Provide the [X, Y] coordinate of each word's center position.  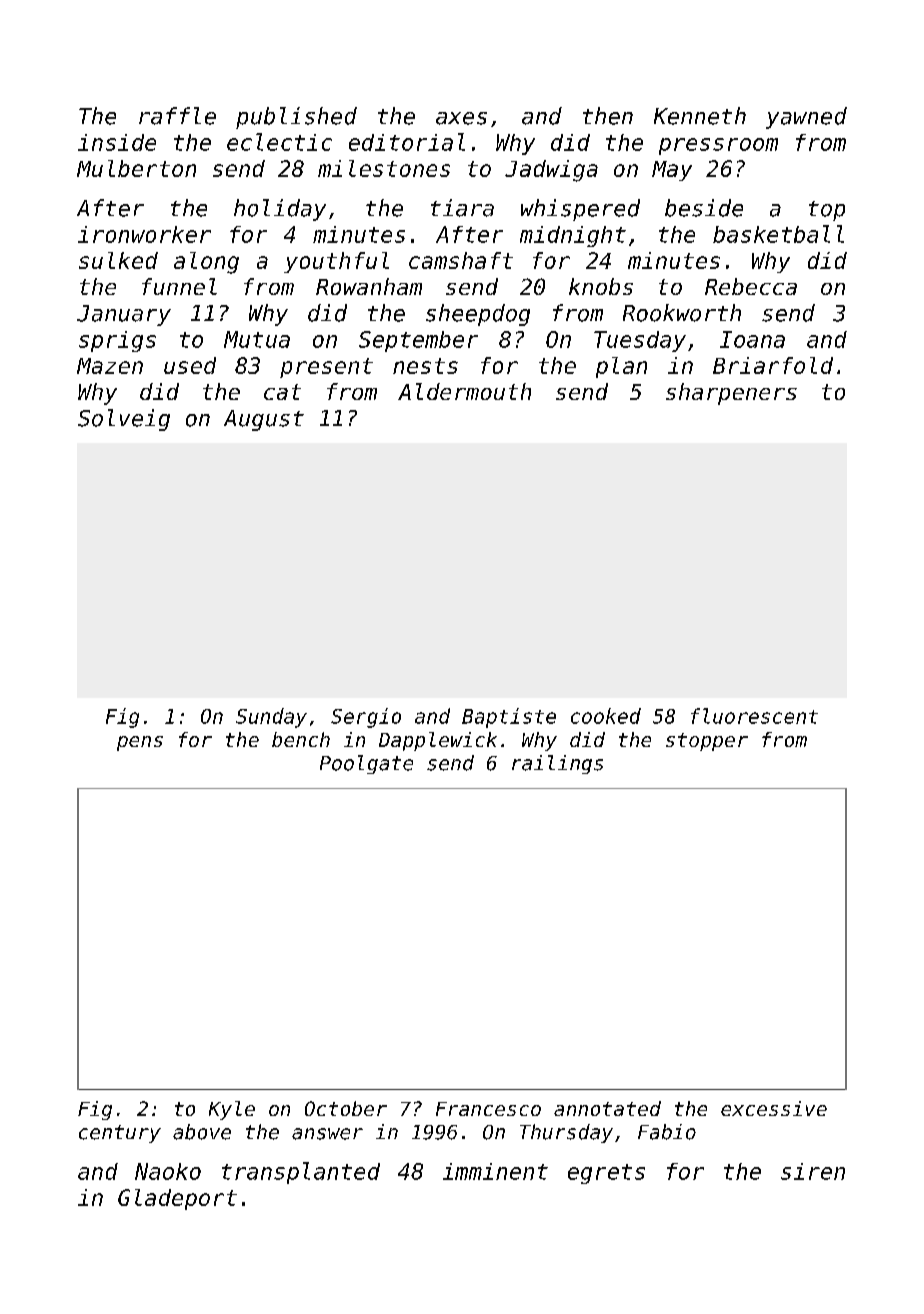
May [672, 171]
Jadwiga [551, 171]
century [120, 1134]
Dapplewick [438, 741]
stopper [707, 742]
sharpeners [731, 394]
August [264, 420]
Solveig [124, 420]
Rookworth [682, 313]
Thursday [566, 1133]
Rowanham [369, 286]
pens [140, 743]
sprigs [117, 341]
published [296, 118]
